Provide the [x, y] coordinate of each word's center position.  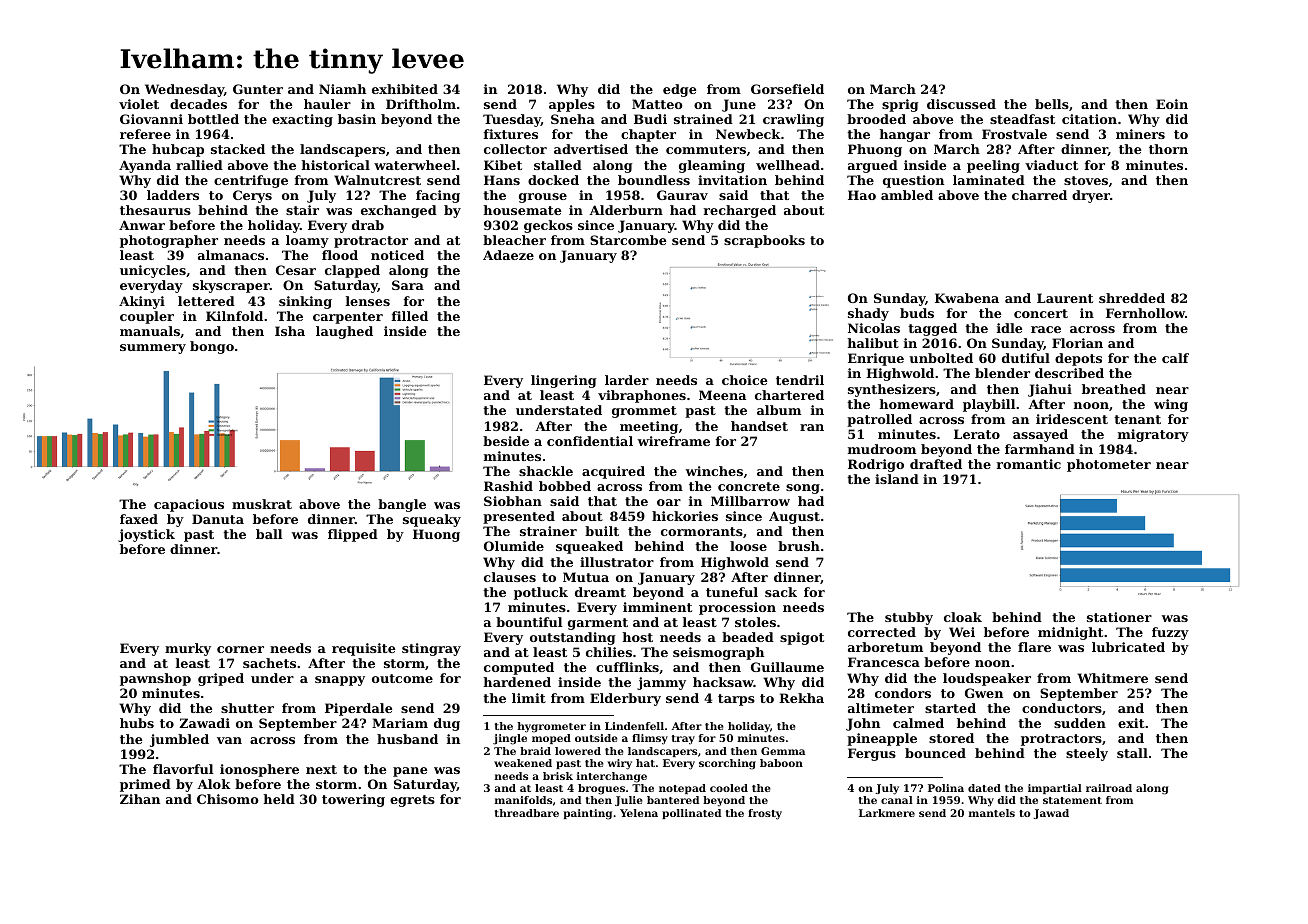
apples [572, 105]
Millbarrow [750, 501]
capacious [189, 505]
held [279, 799]
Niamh [342, 89]
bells [1052, 104]
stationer [1119, 617]
